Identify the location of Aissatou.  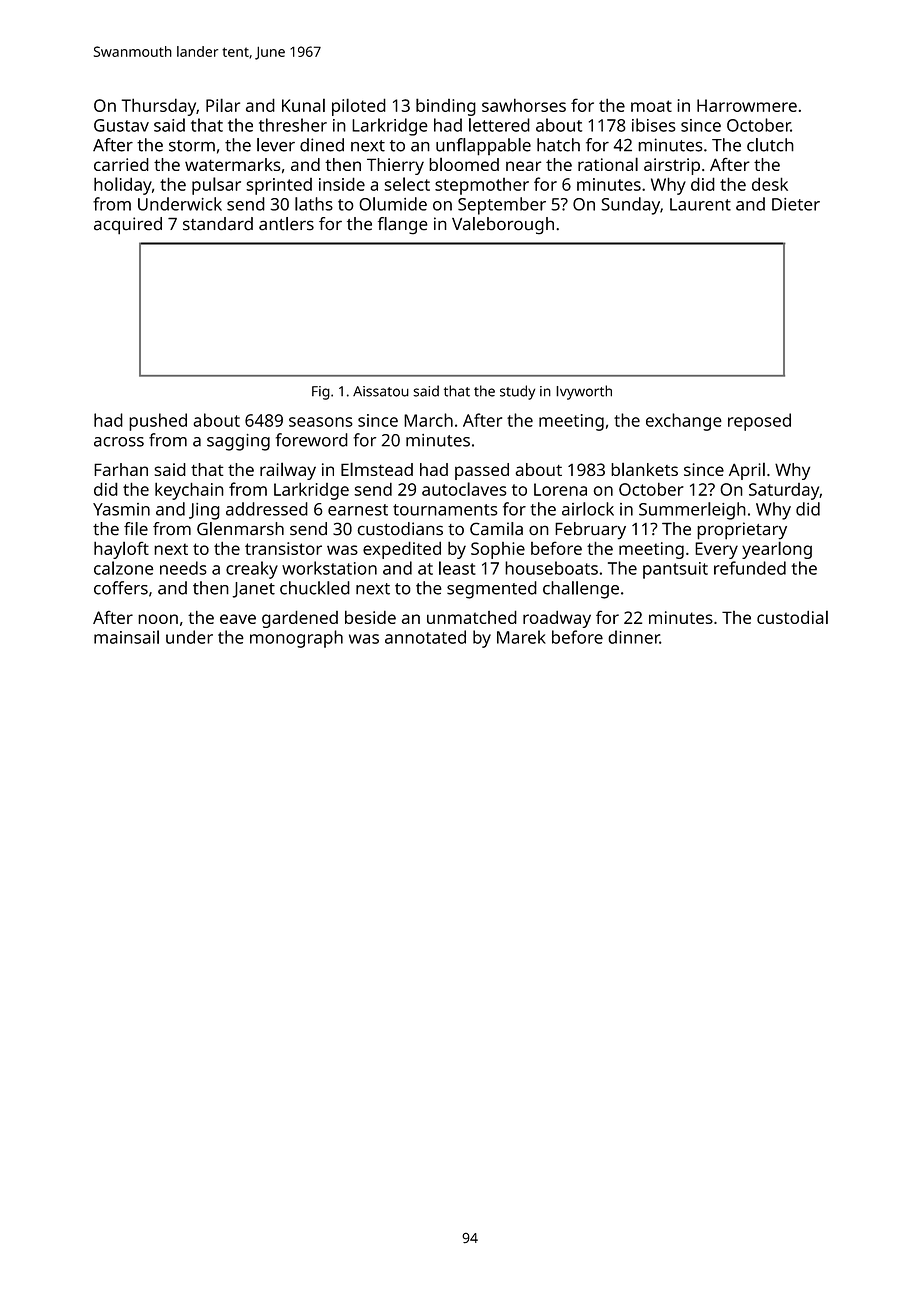
(381, 391).
